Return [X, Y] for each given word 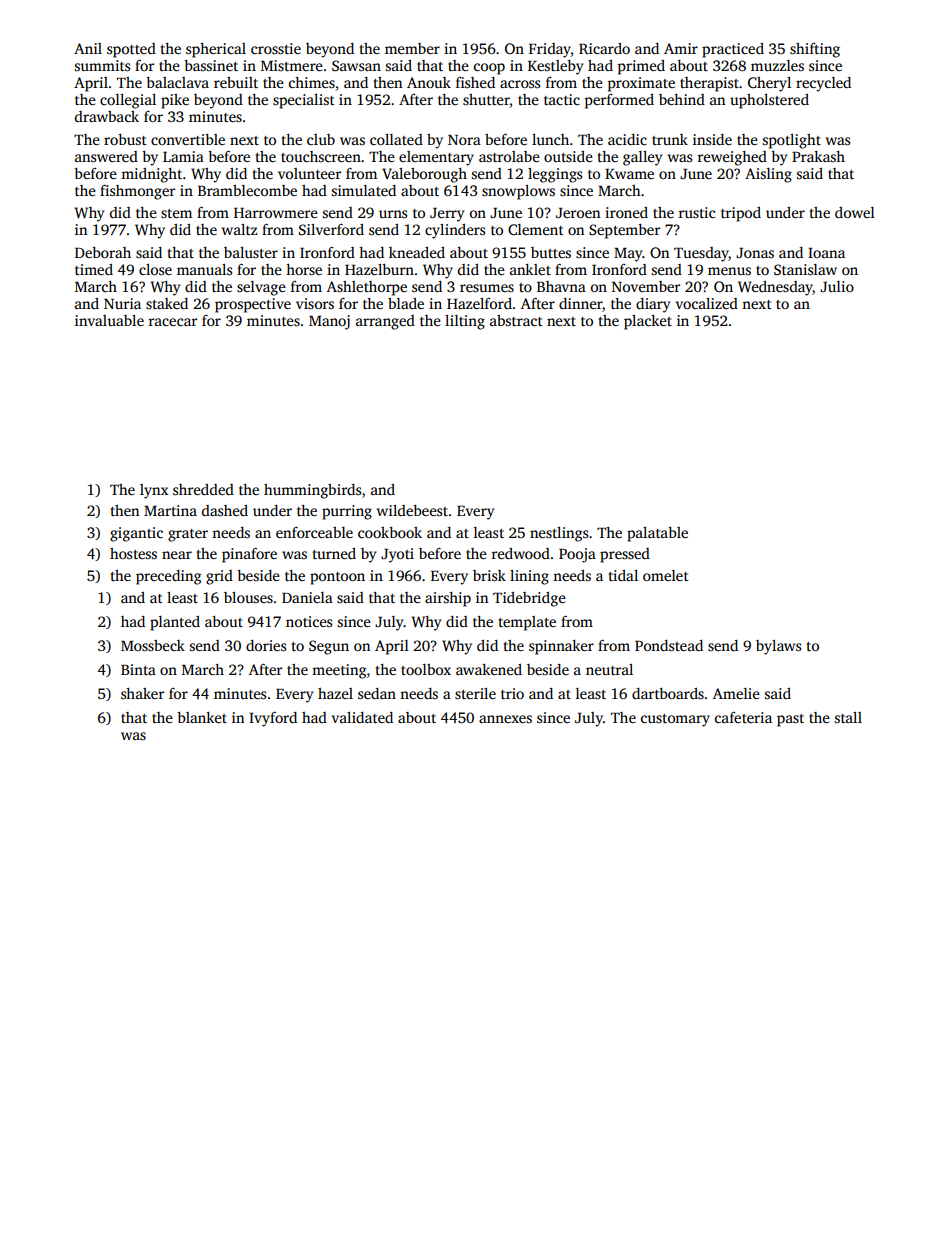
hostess [133, 553]
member [412, 48]
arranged [385, 322]
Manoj [329, 322]
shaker [142, 693]
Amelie [736, 693]
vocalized [707, 303]
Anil [88, 48]
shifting [815, 50]
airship [448, 599]
